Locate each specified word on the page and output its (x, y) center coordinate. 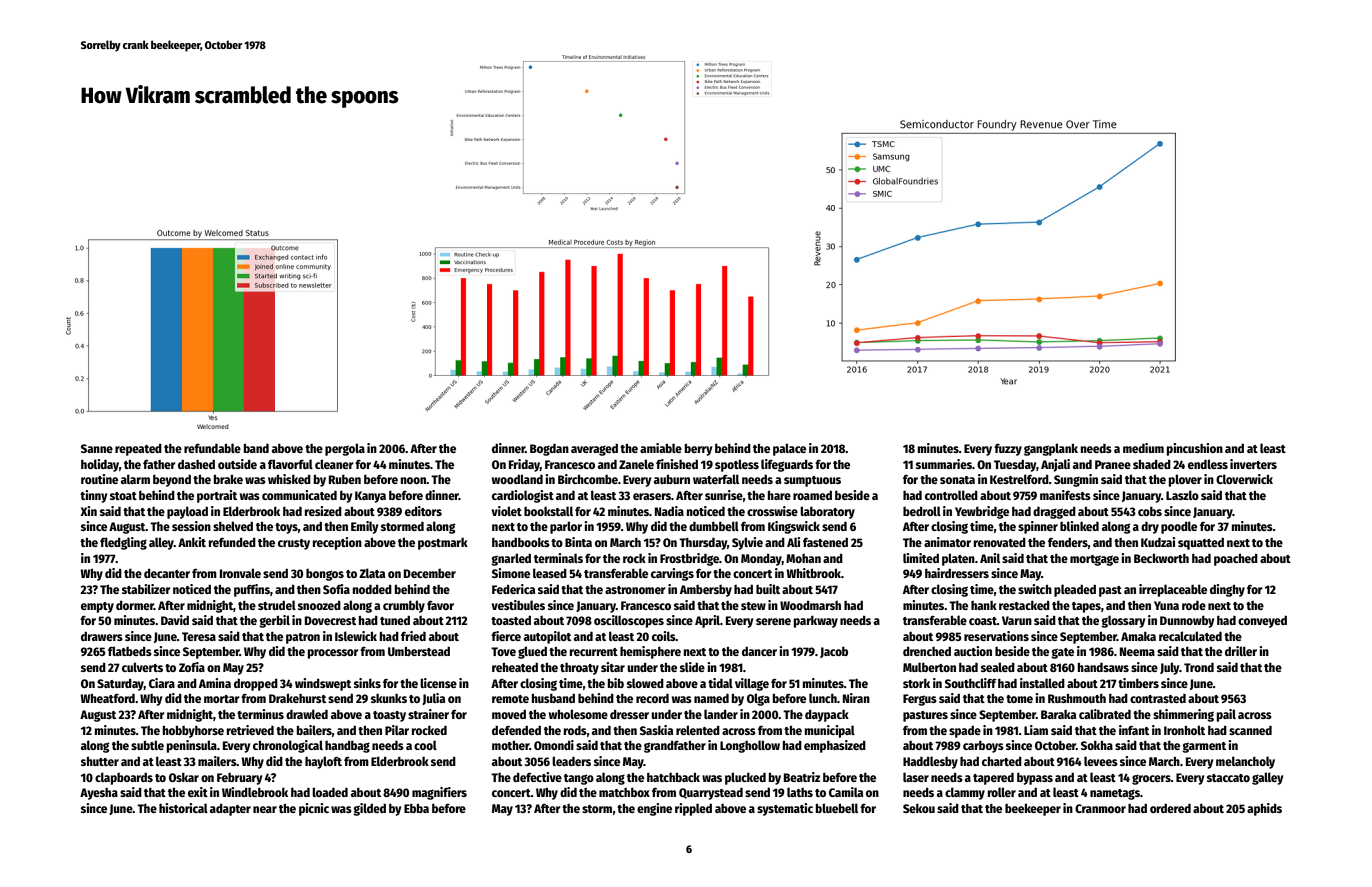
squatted (1201, 543)
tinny (93, 496)
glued (532, 652)
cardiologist (523, 496)
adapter (230, 810)
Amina (215, 683)
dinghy (1227, 590)
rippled (693, 809)
